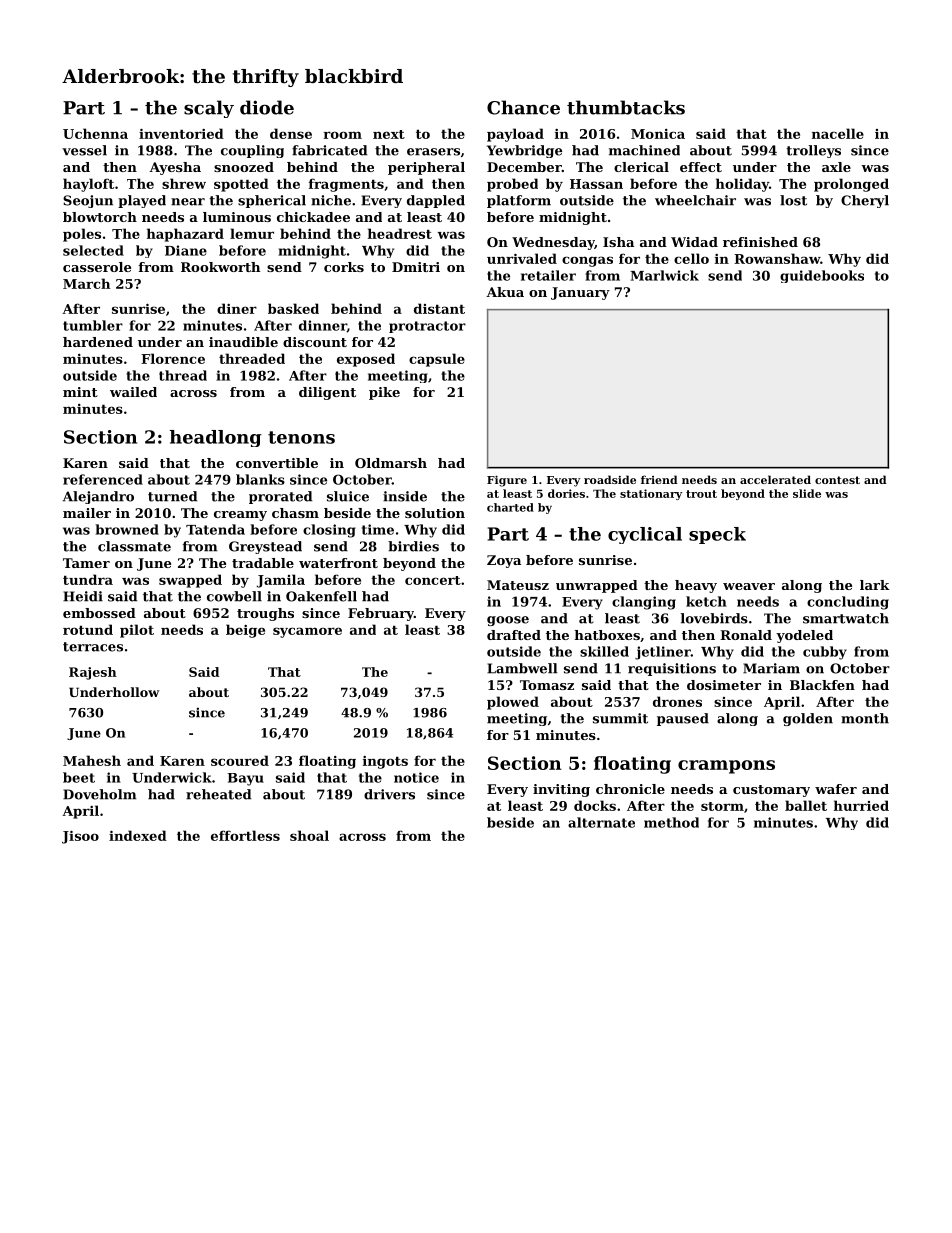 The width and height of the screenshot is (952, 1233). Describe the element at coordinates (512, 185) in the screenshot. I see `probed` at that location.
